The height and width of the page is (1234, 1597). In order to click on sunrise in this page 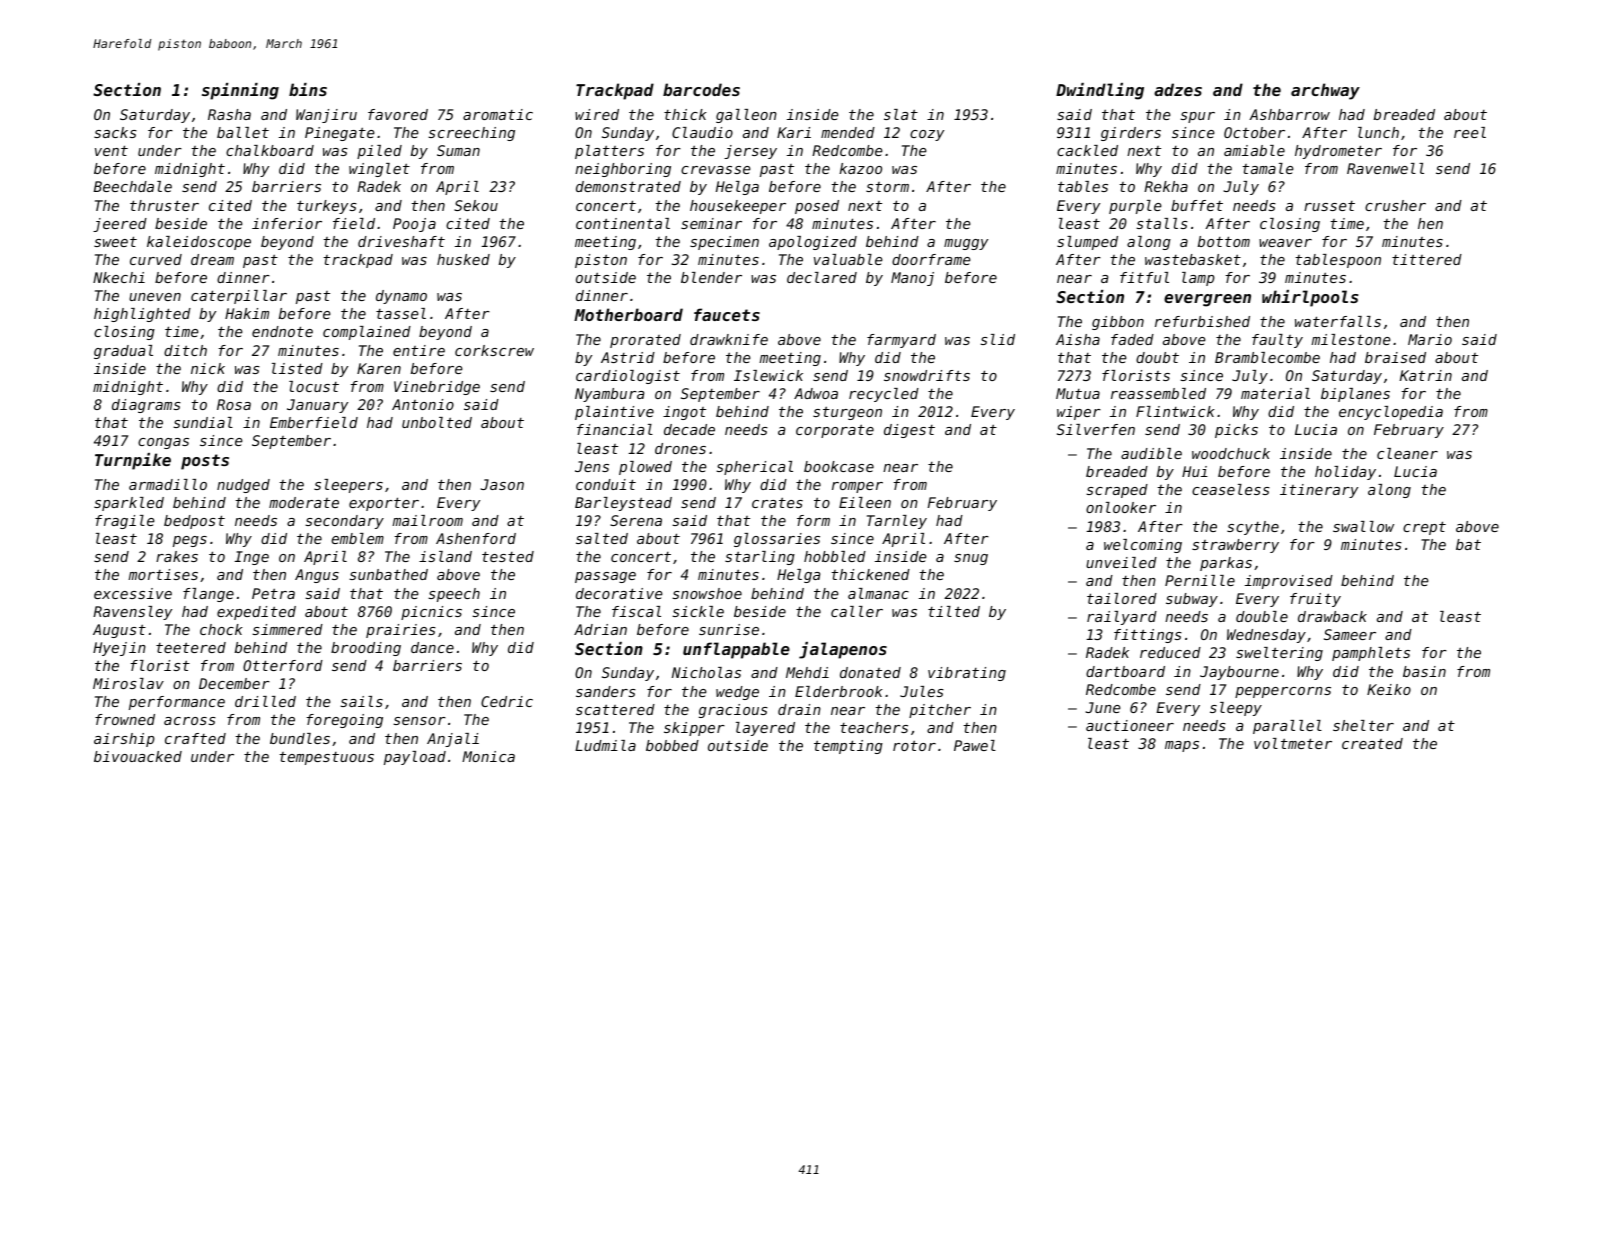, I will do `click(729, 629)`.
